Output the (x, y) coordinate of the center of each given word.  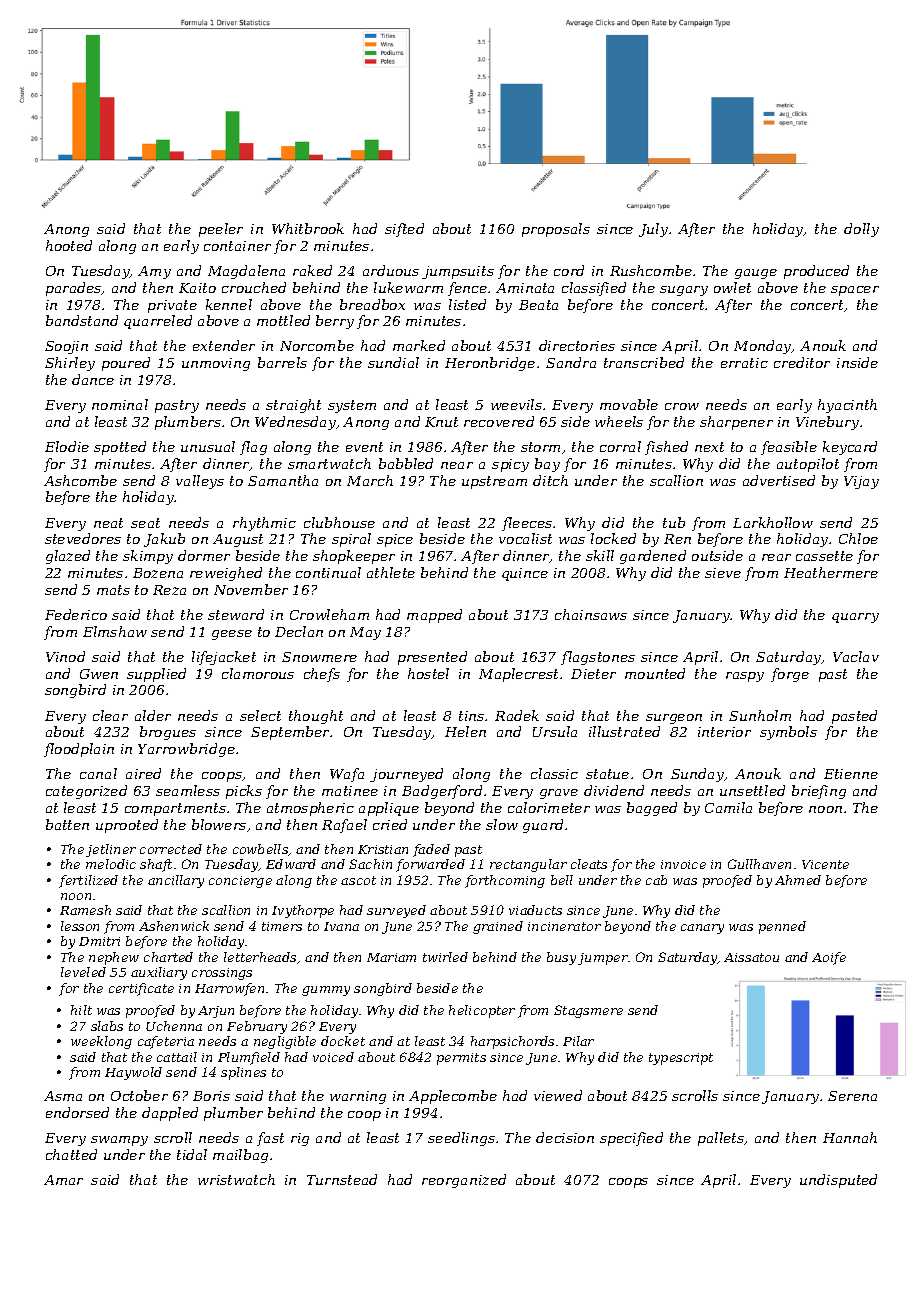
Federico (76, 614)
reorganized (464, 1181)
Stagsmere (588, 1011)
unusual (208, 446)
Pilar (578, 1041)
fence (467, 289)
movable (629, 404)
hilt (81, 1010)
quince (525, 574)
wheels (619, 421)
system (352, 406)
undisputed (838, 1181)
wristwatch (236, 1179)
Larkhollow (773, 522)
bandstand (82, 320)
